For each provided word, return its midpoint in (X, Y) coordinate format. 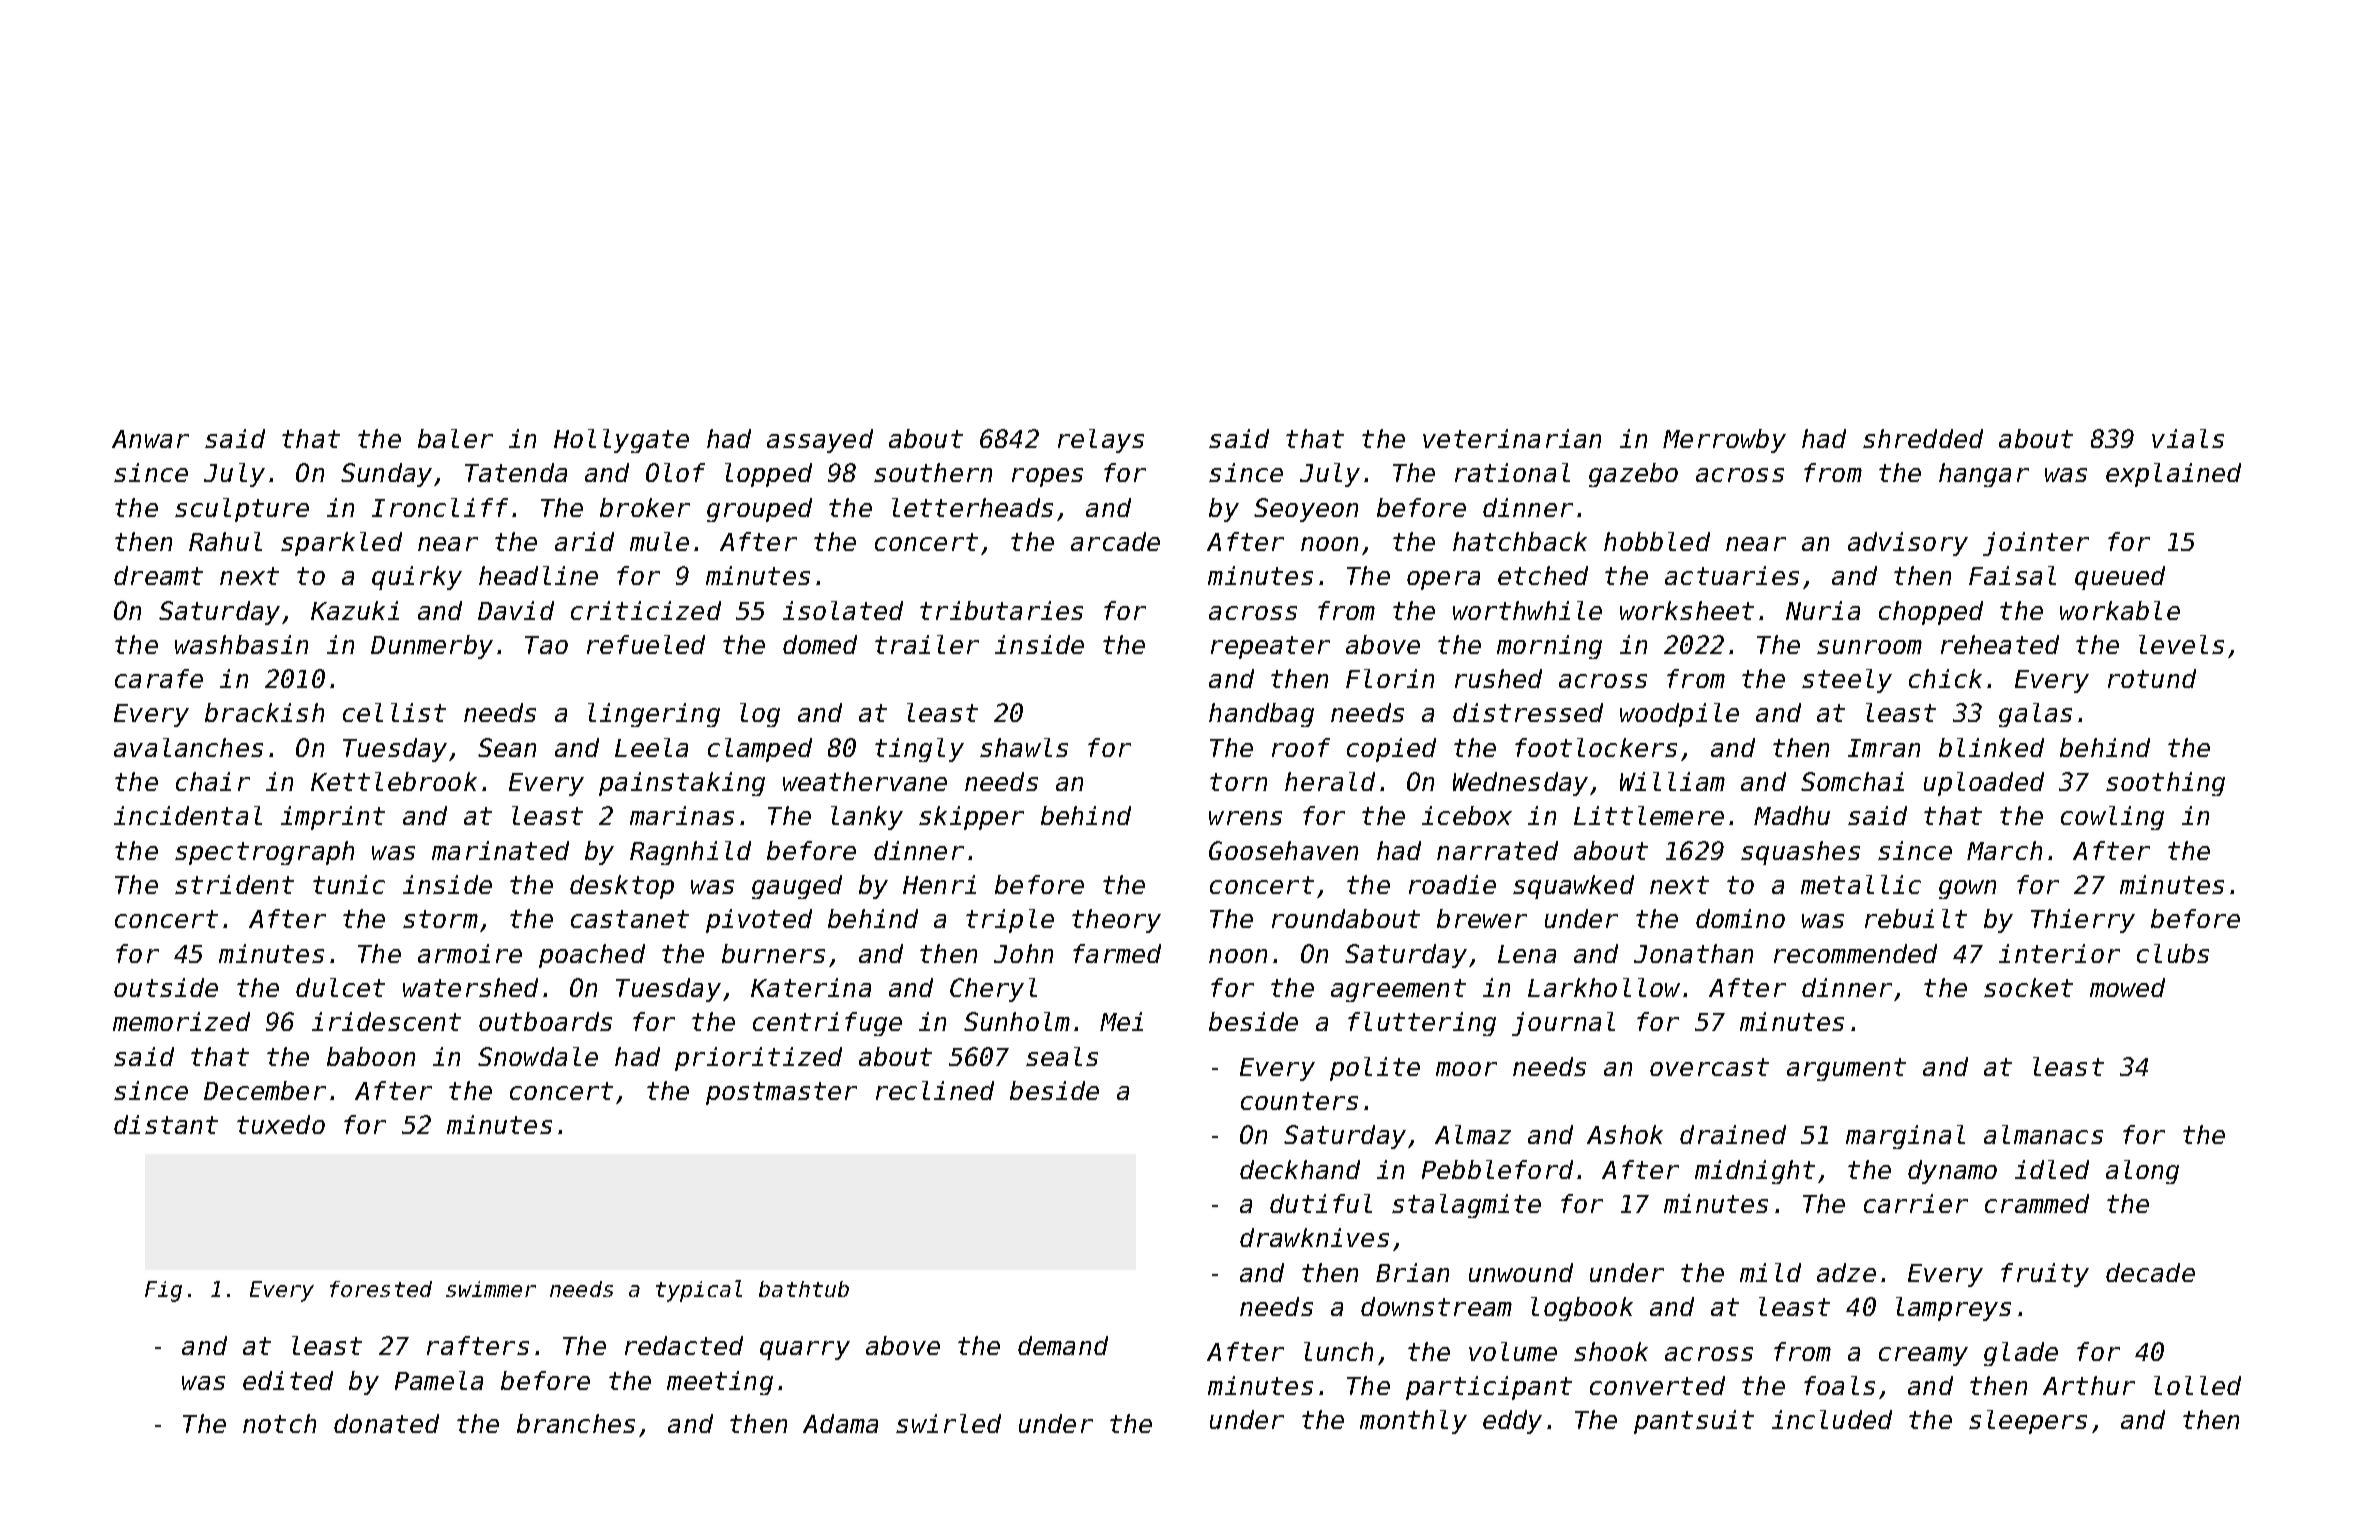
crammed (2037, 1203)
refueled (646, 644)
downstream (1436, 1306)
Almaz (1473, 1134)
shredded (1923, 438)
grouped (759, 510)
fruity (2045, 1275)
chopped (1931, 613)
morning (1549, 647)
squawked (1573, 887)
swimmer (491, 1289)
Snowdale (538, 1056)
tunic (349, 884)
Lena (1527, 954)
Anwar (150, 439)
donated (386, 1423)
